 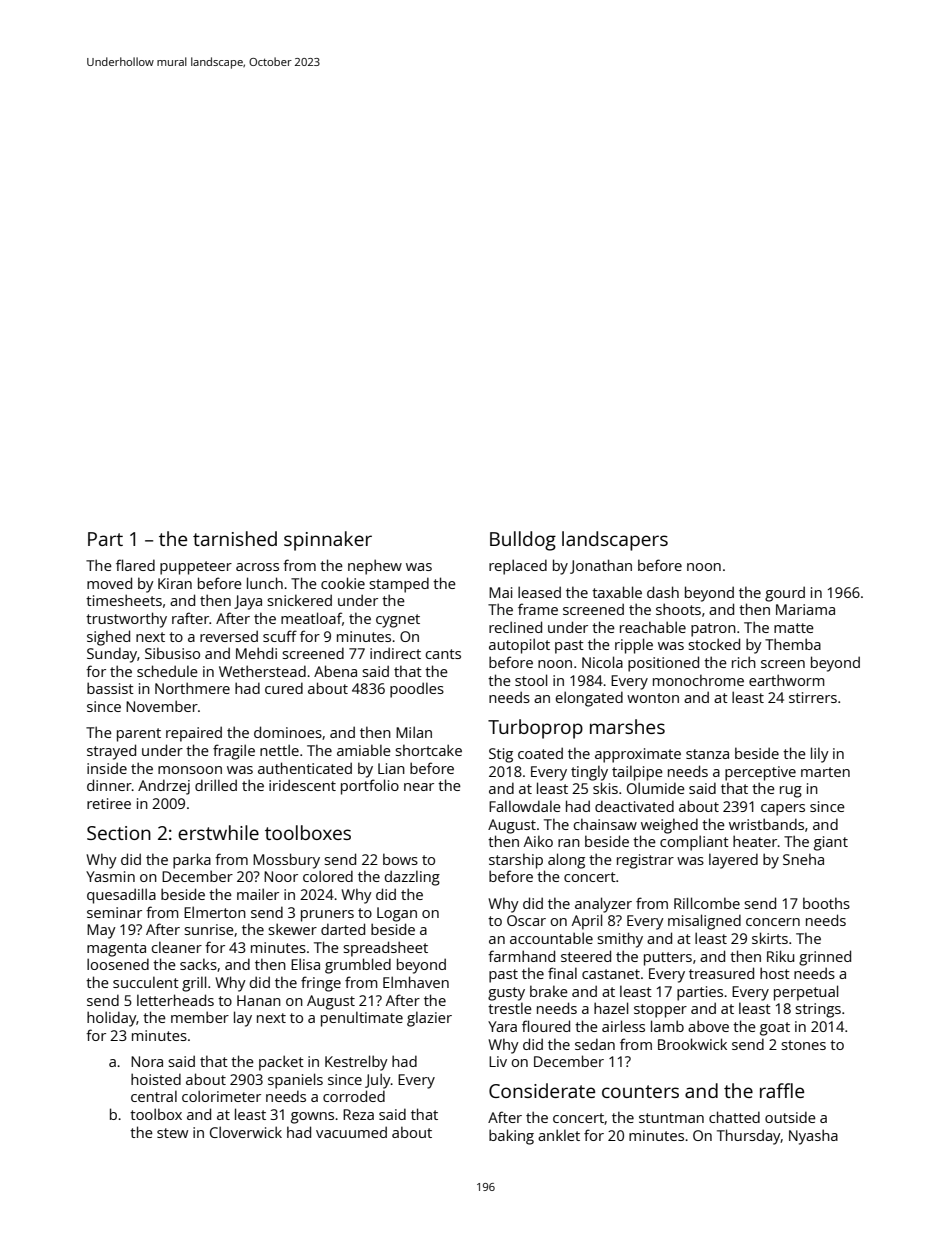 What do you see at coordinates (235, 538) in the screenshot?
I see `tarnished` at bounding box center [235, 538].
